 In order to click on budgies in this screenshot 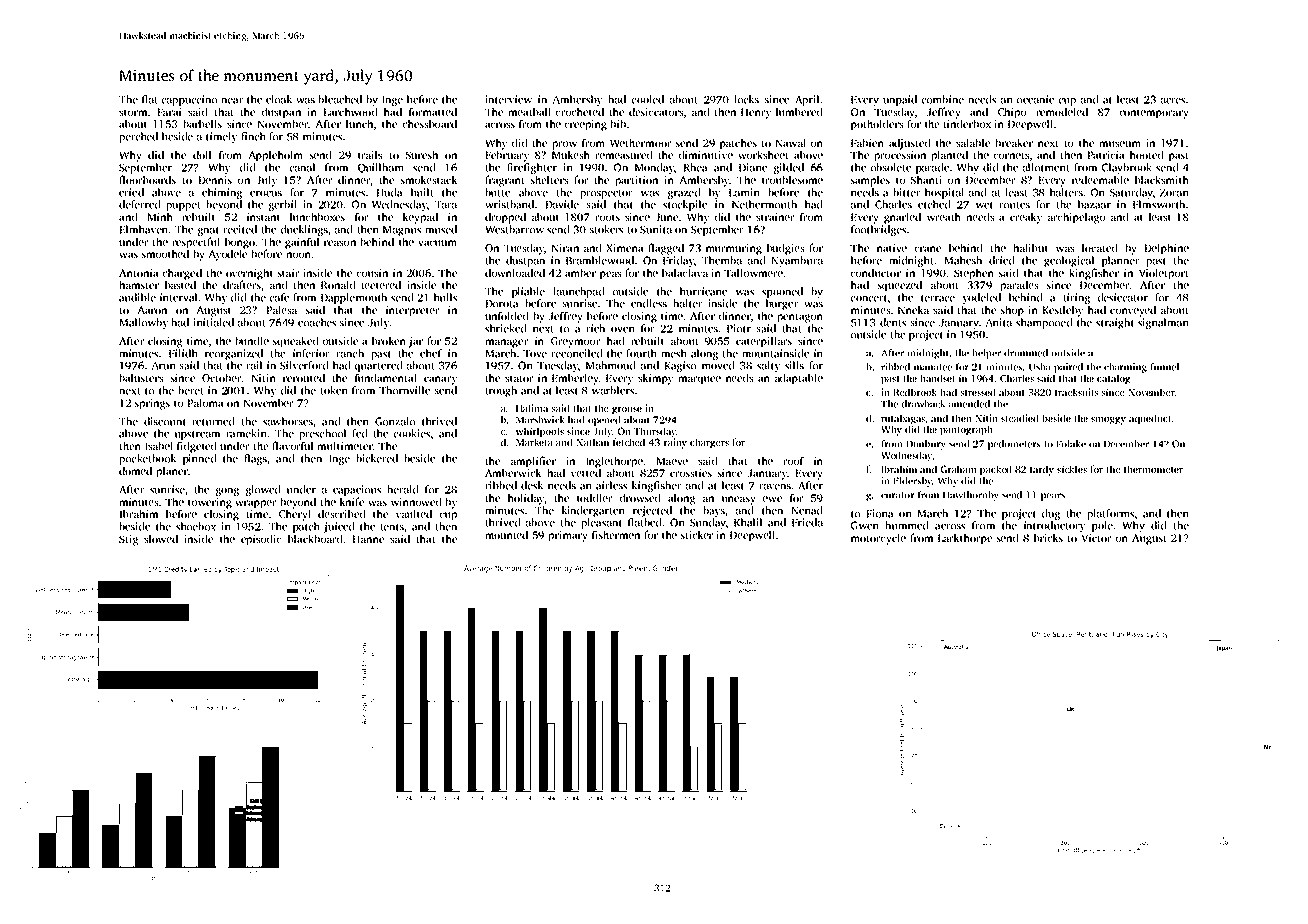, I will do `click(785, 249)`.
